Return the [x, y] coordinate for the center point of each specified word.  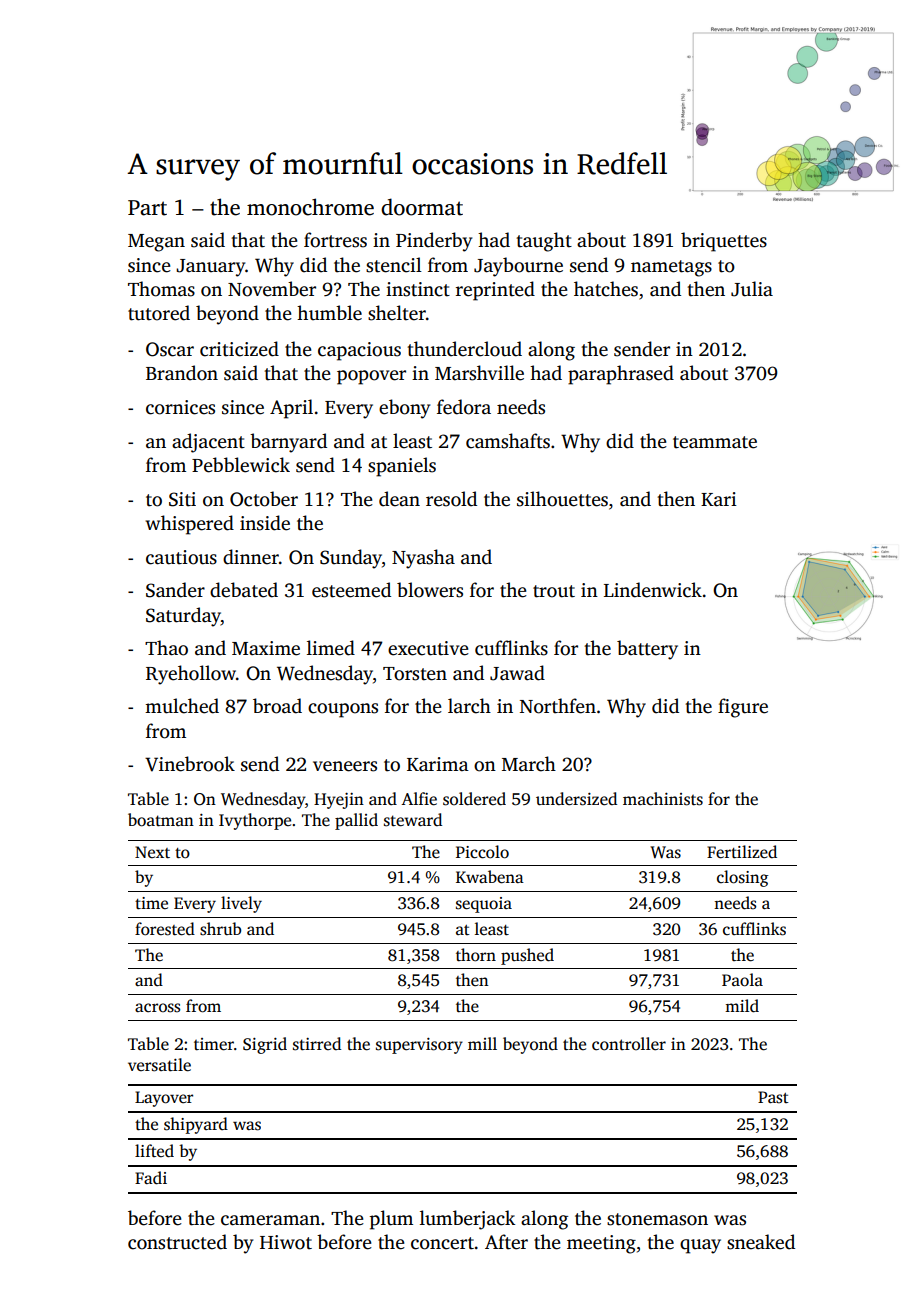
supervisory [419, 1046]
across [157, 1008]
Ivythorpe [255, 821]
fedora [464, 407]
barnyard [288, 443]
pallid [356, 821]
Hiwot [286, 1242]
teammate [715, 442]
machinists [663, 799]
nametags [671, 268]
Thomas [161, 289]
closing [743, 878]
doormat [422, 207]
